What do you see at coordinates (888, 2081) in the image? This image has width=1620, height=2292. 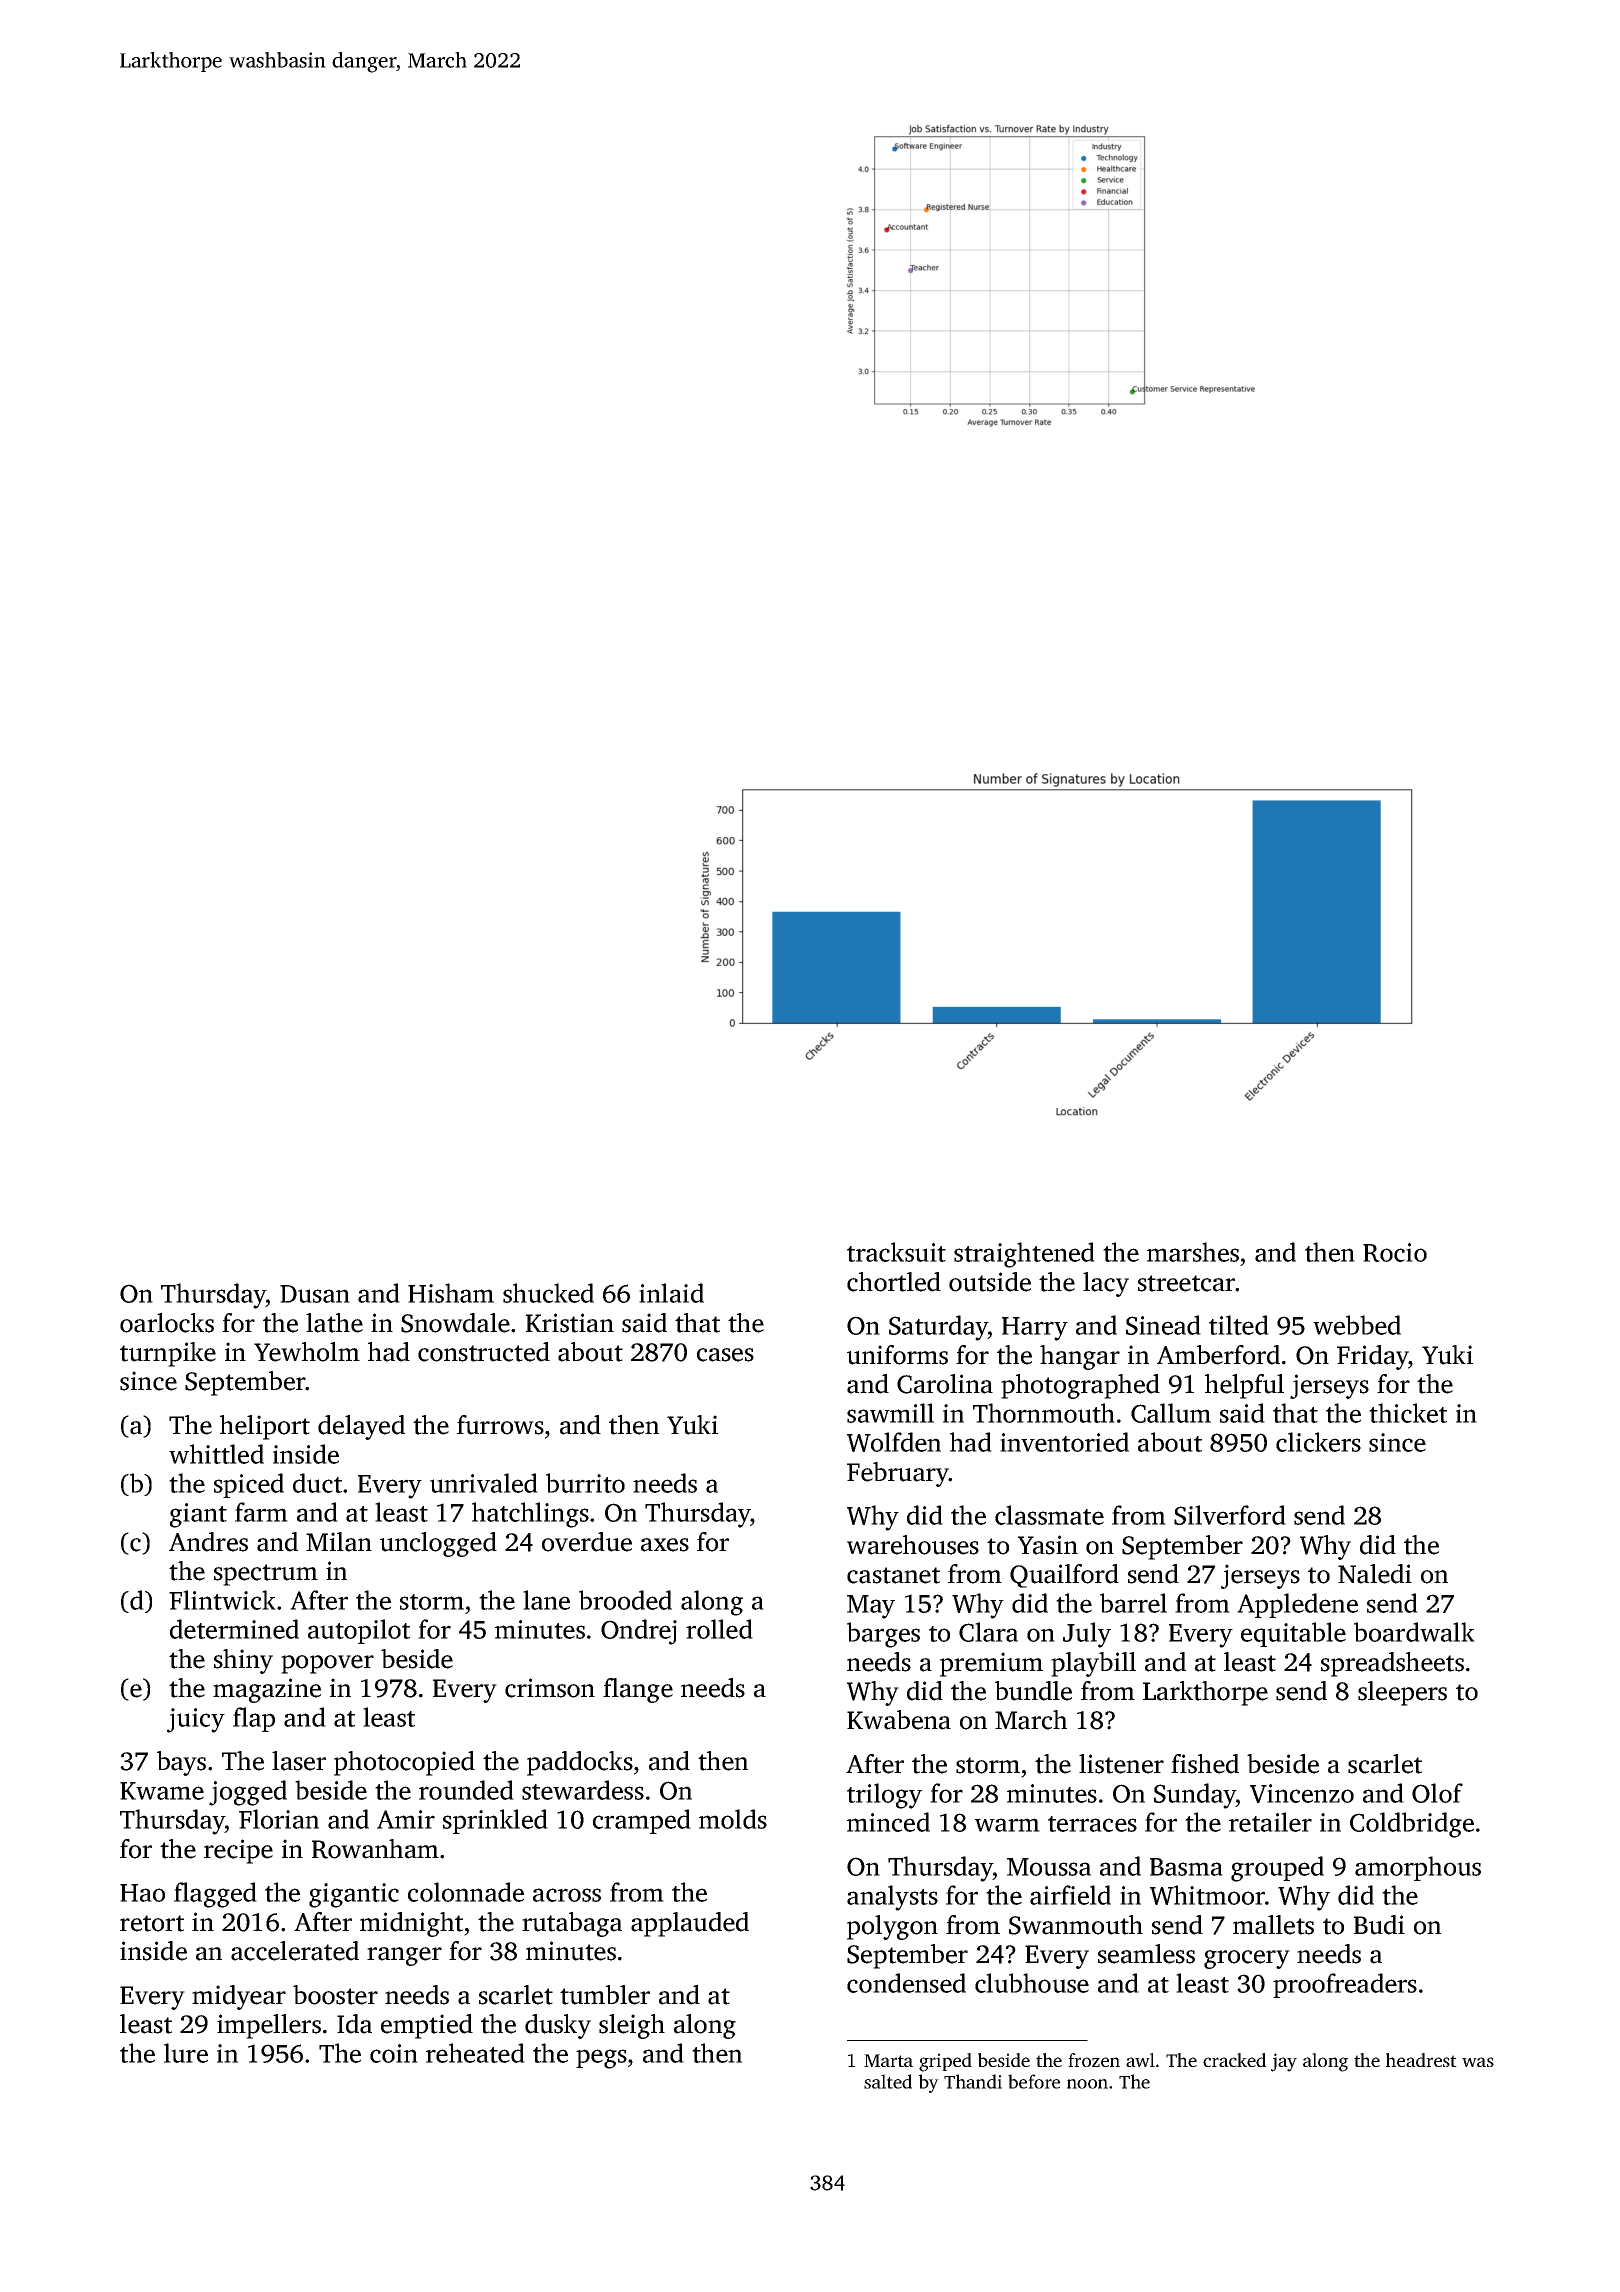 I see `salted` at bounding box center [888, 2081].
